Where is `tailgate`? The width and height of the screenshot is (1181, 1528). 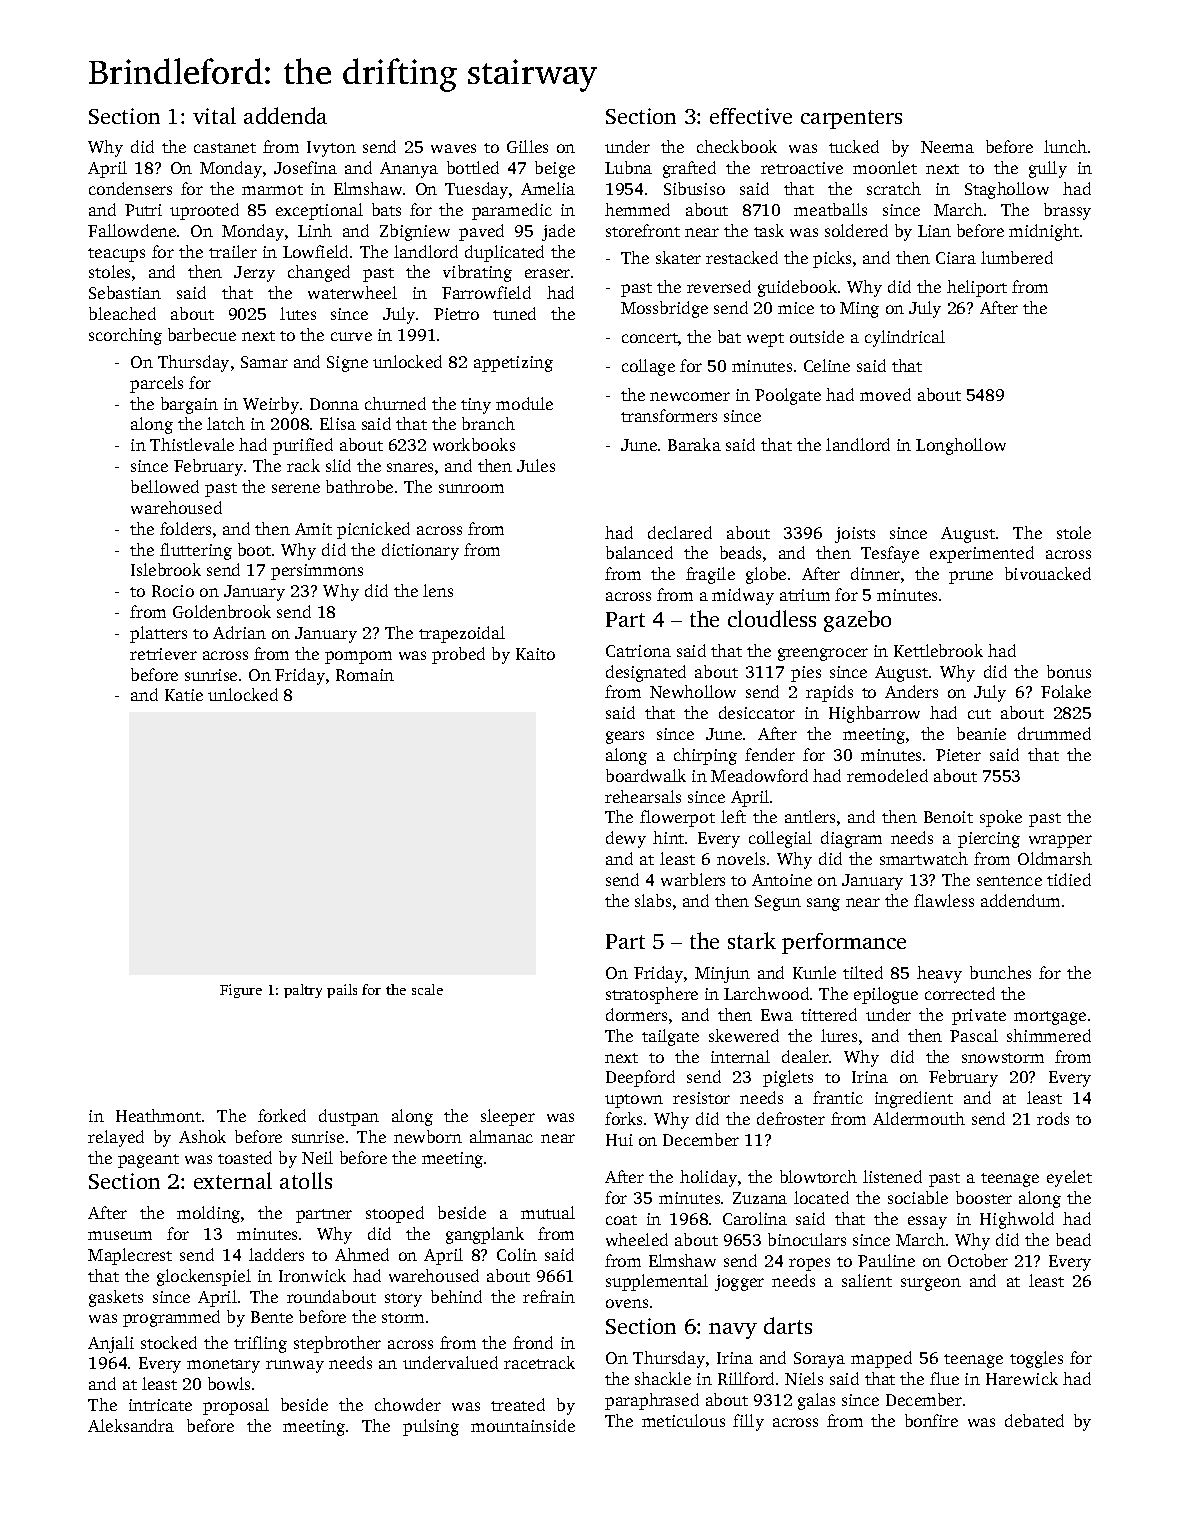 tailgate is located at coordinates (670, 1037).
